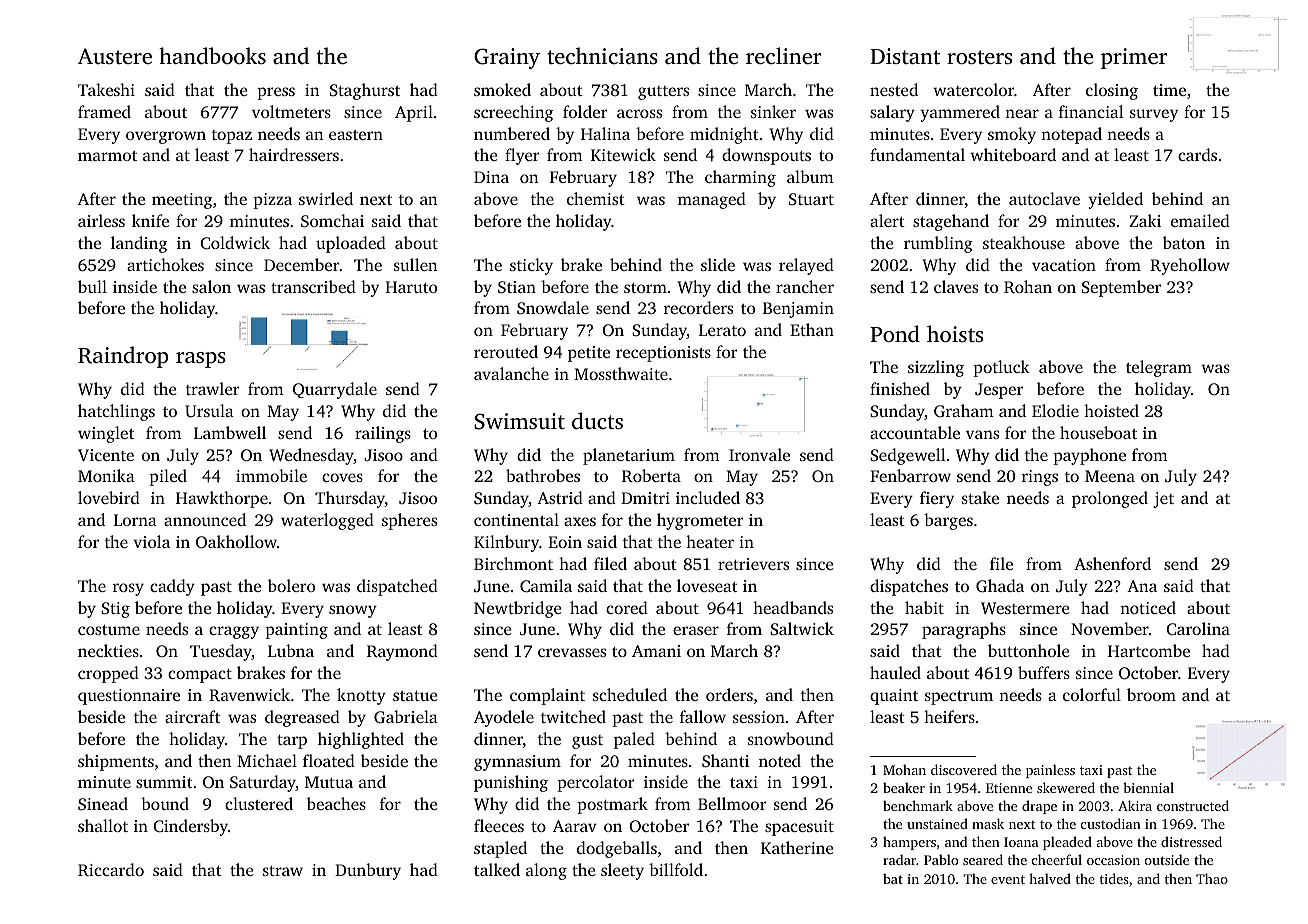 The image size is (1308, 924). Describe the element at coordinates (291, 585) in the screenshot. I see `bolero` at that location.
